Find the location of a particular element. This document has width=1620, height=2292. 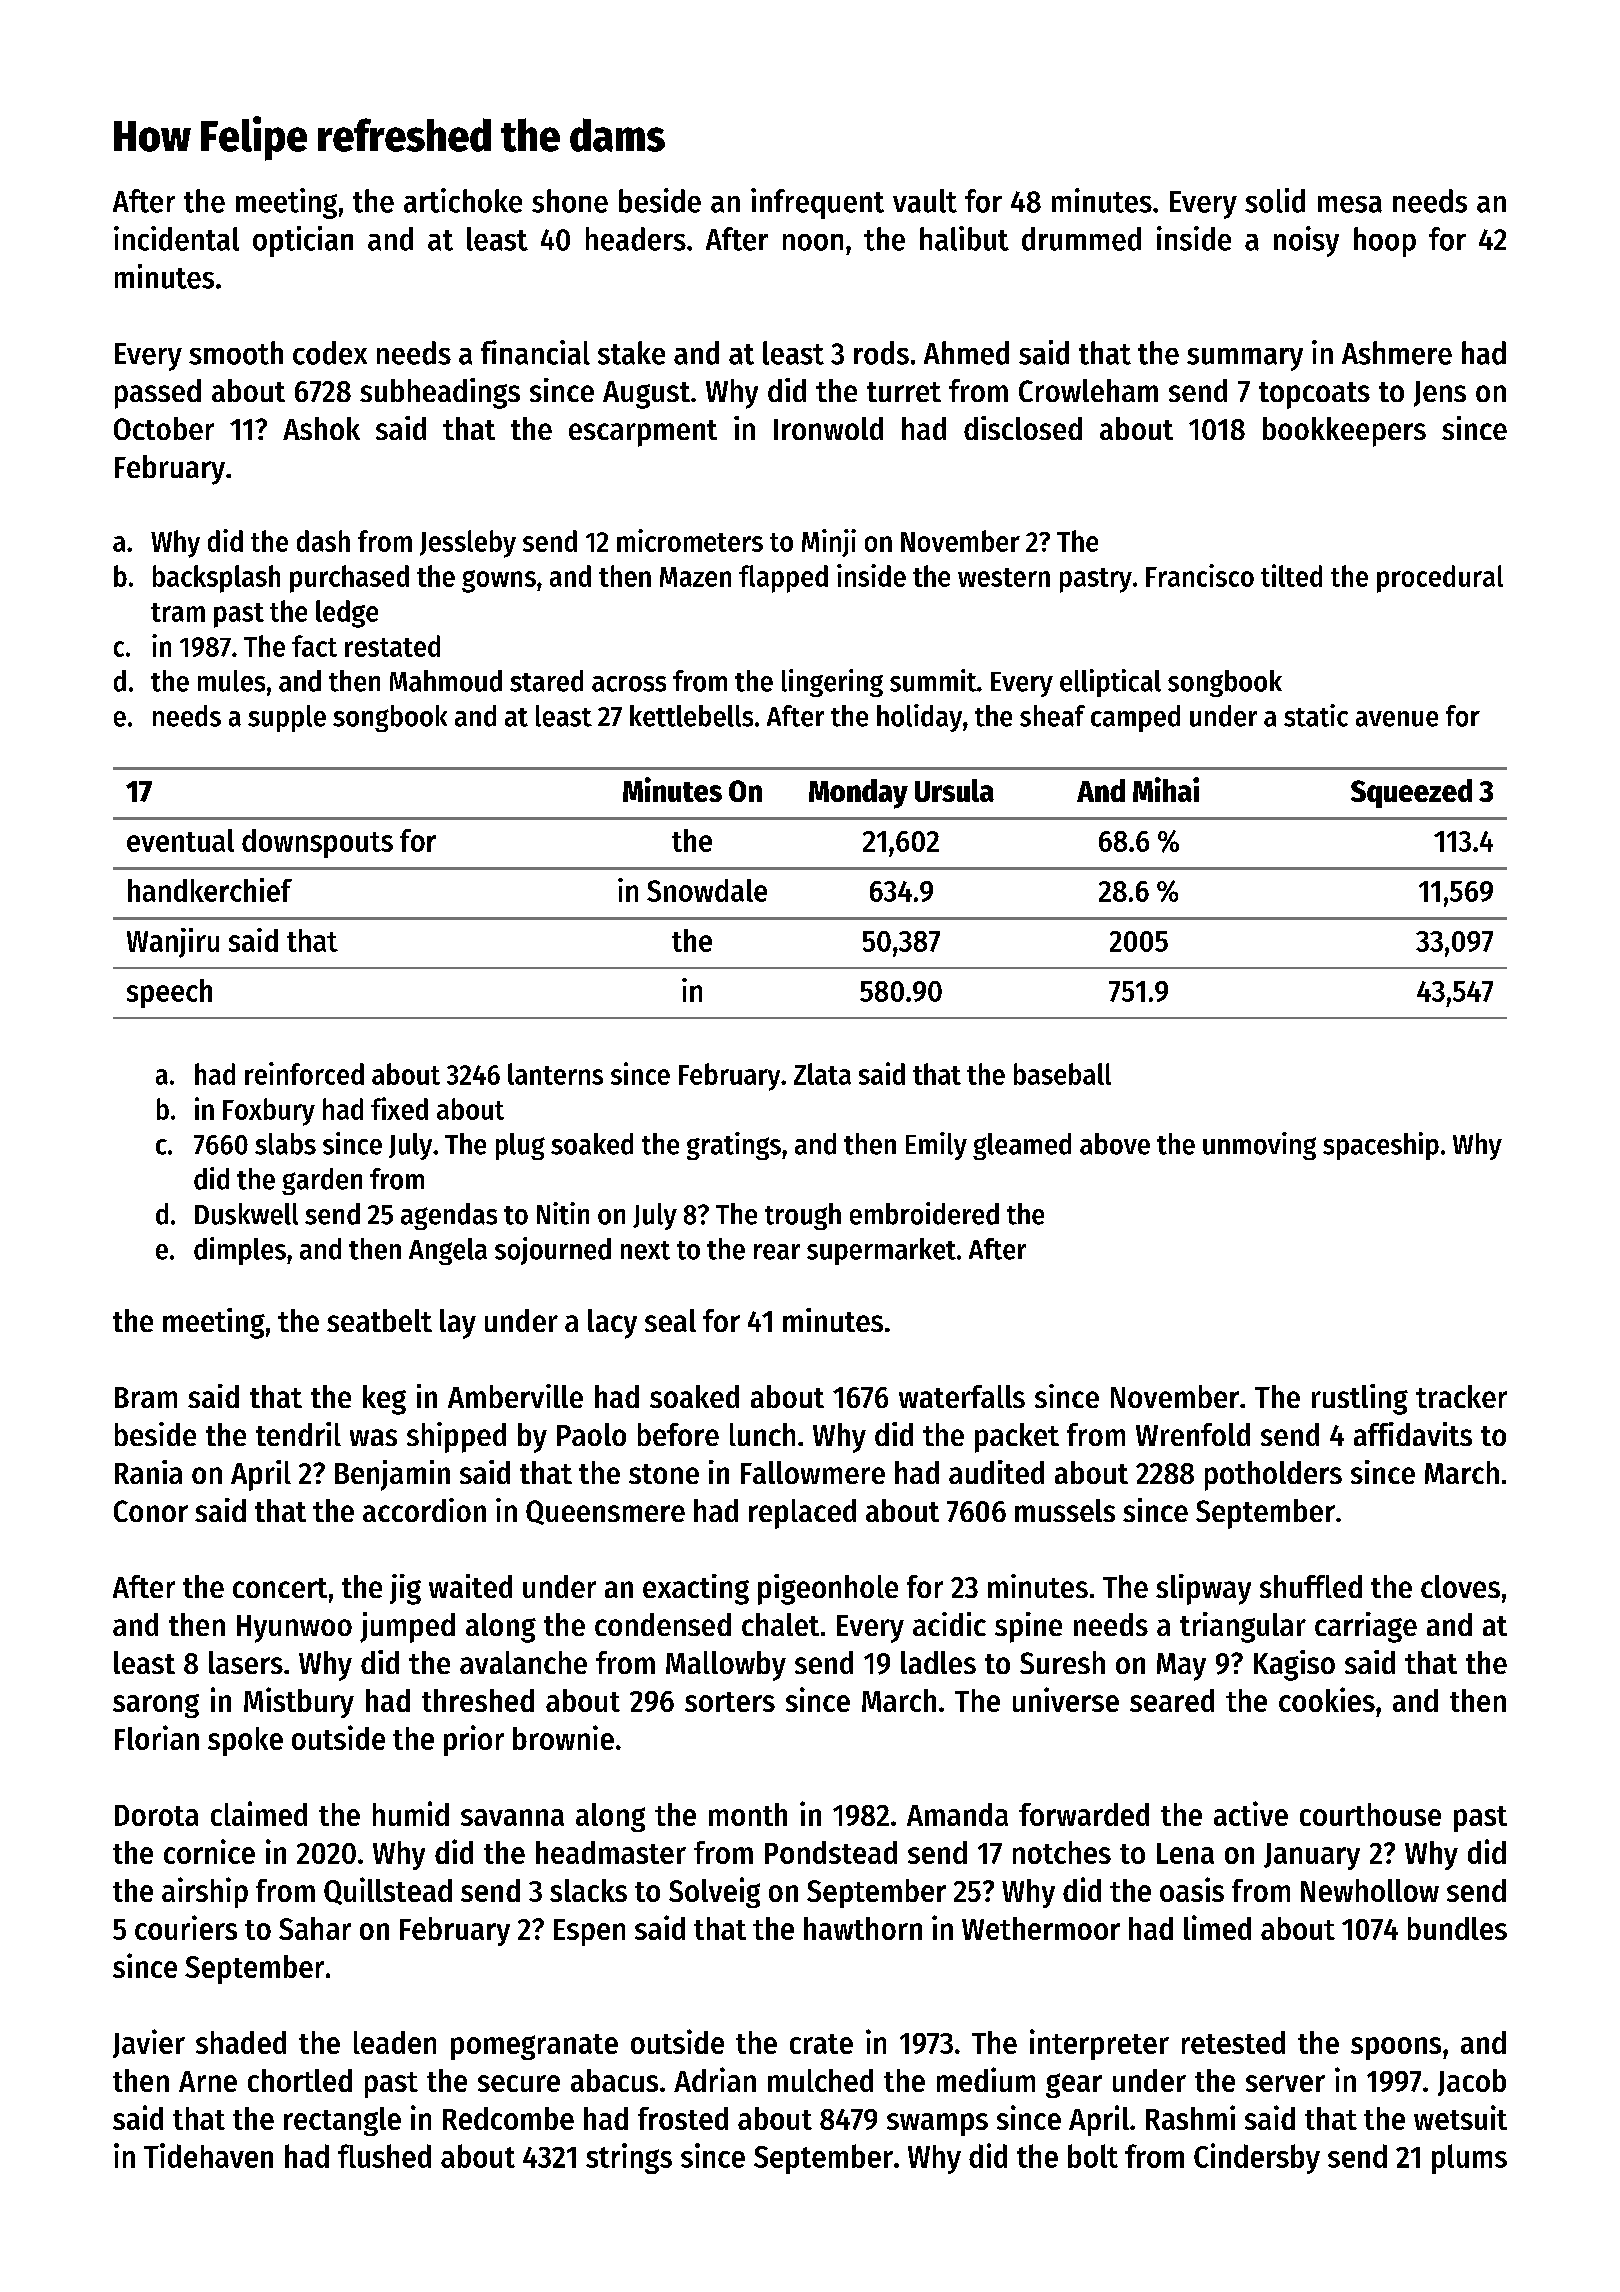

slabs is located at coordinates (285, 1144).
